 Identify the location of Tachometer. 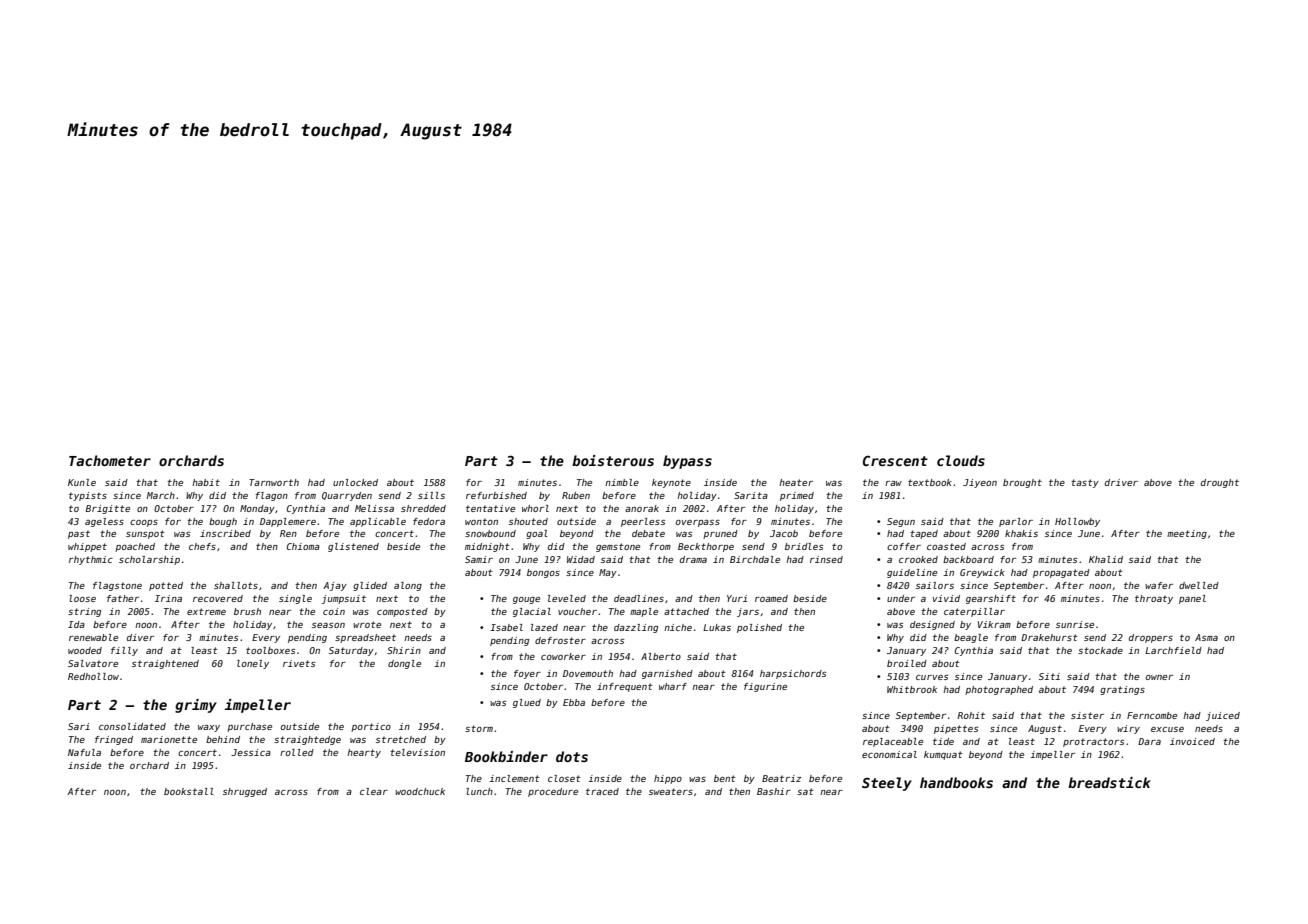
(110, 460).
